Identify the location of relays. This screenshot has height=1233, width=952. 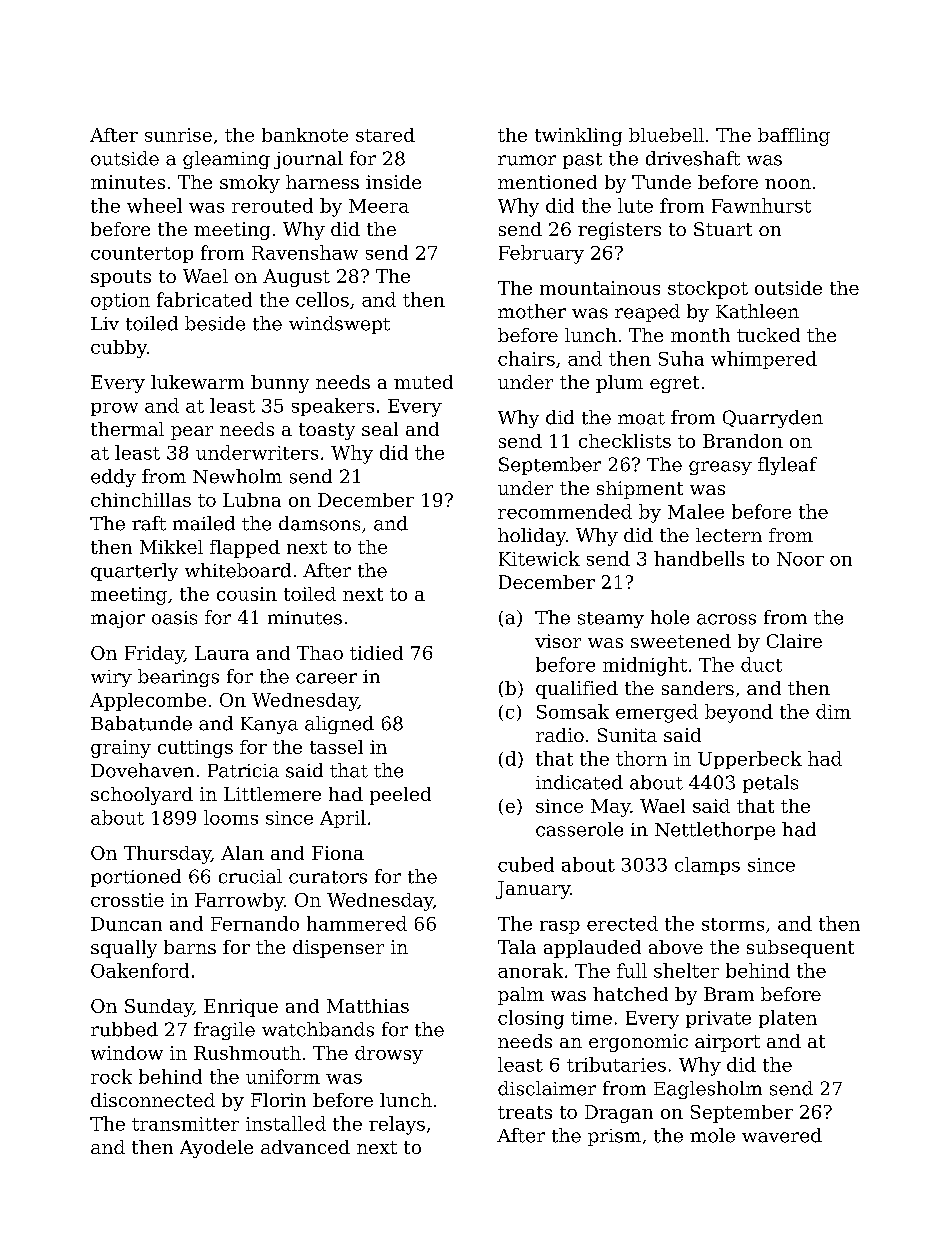
(397, 1125).
